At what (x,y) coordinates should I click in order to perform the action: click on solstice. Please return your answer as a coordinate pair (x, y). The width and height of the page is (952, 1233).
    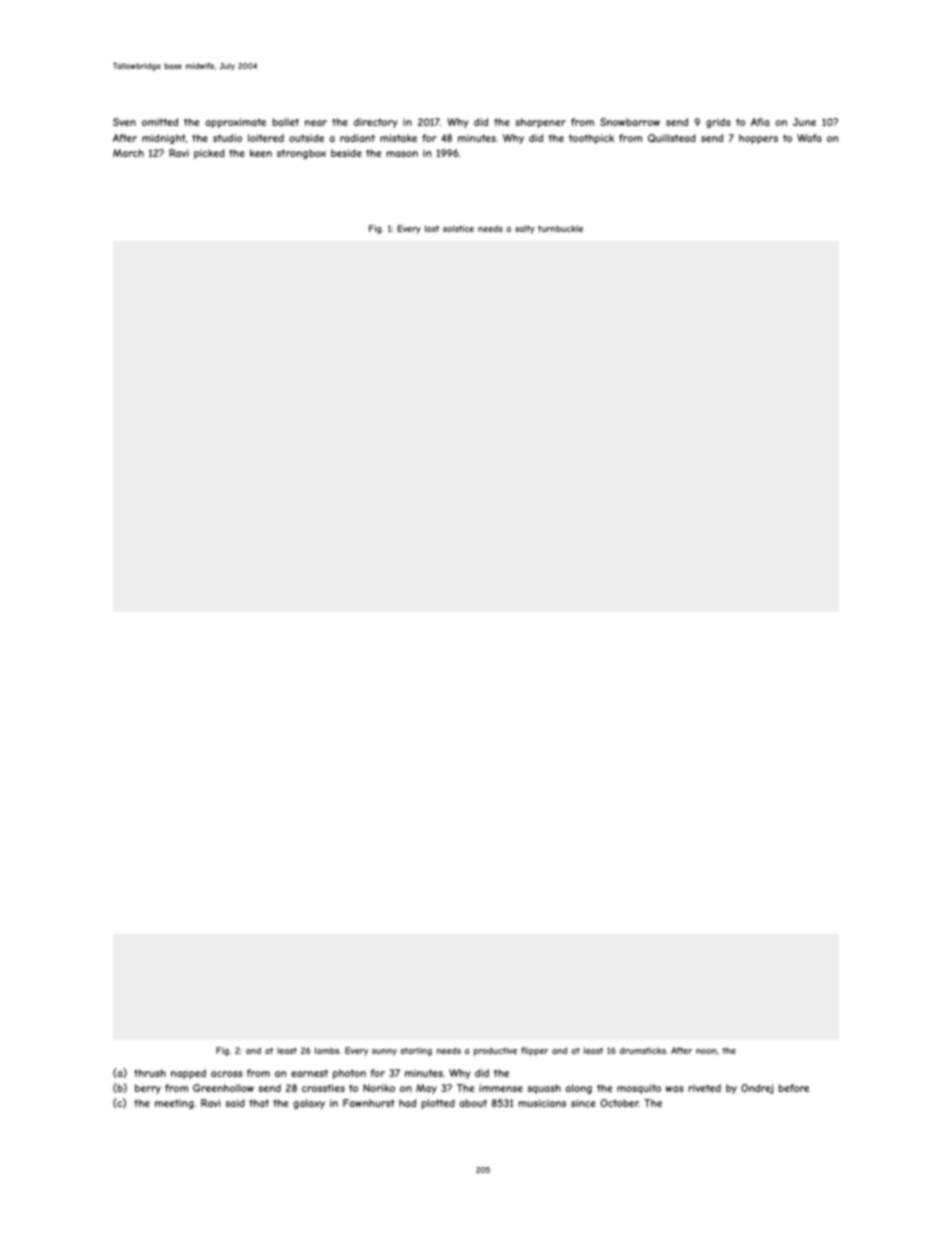
    Looking at the image, I should click on (458, 228).
